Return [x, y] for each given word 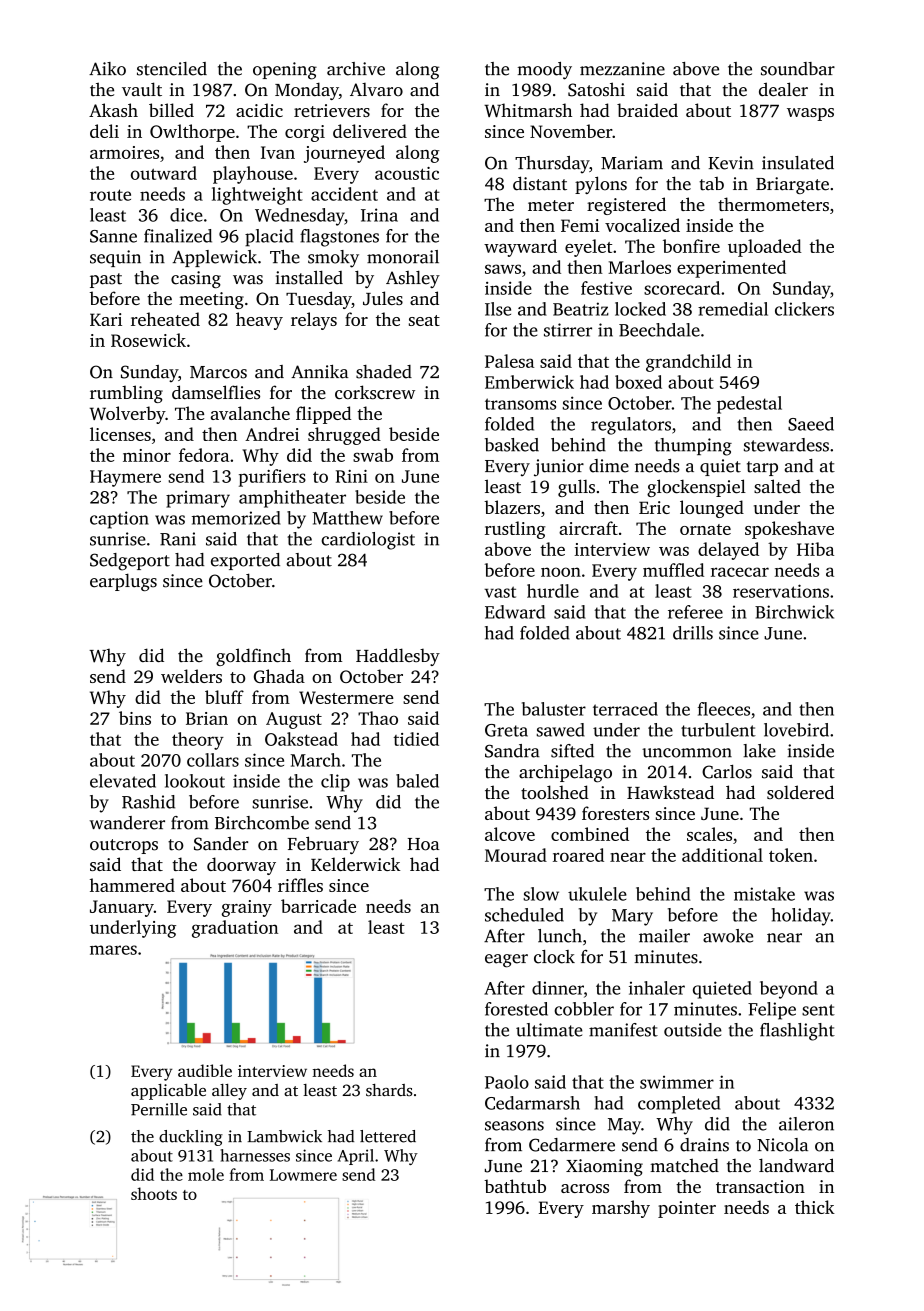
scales [709, 834]
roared [578, 855]
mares [113, 950]
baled [417, 781]
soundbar [798, 69]
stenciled [172, 69]
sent [818, 1010]
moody [545, 71]
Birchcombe [262, 823]
